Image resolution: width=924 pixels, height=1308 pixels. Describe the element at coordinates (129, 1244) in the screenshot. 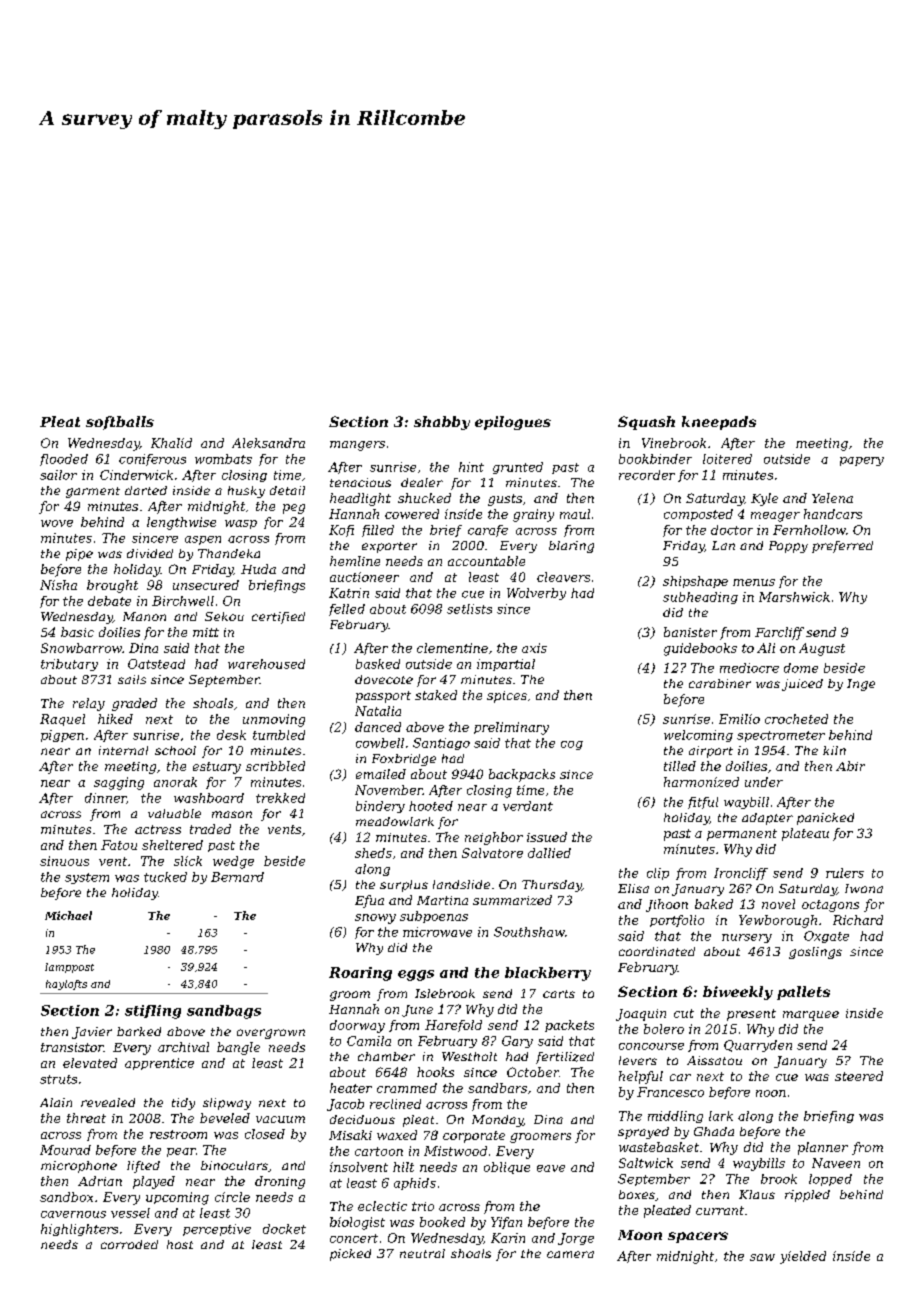

I see `corroded` at that location.
